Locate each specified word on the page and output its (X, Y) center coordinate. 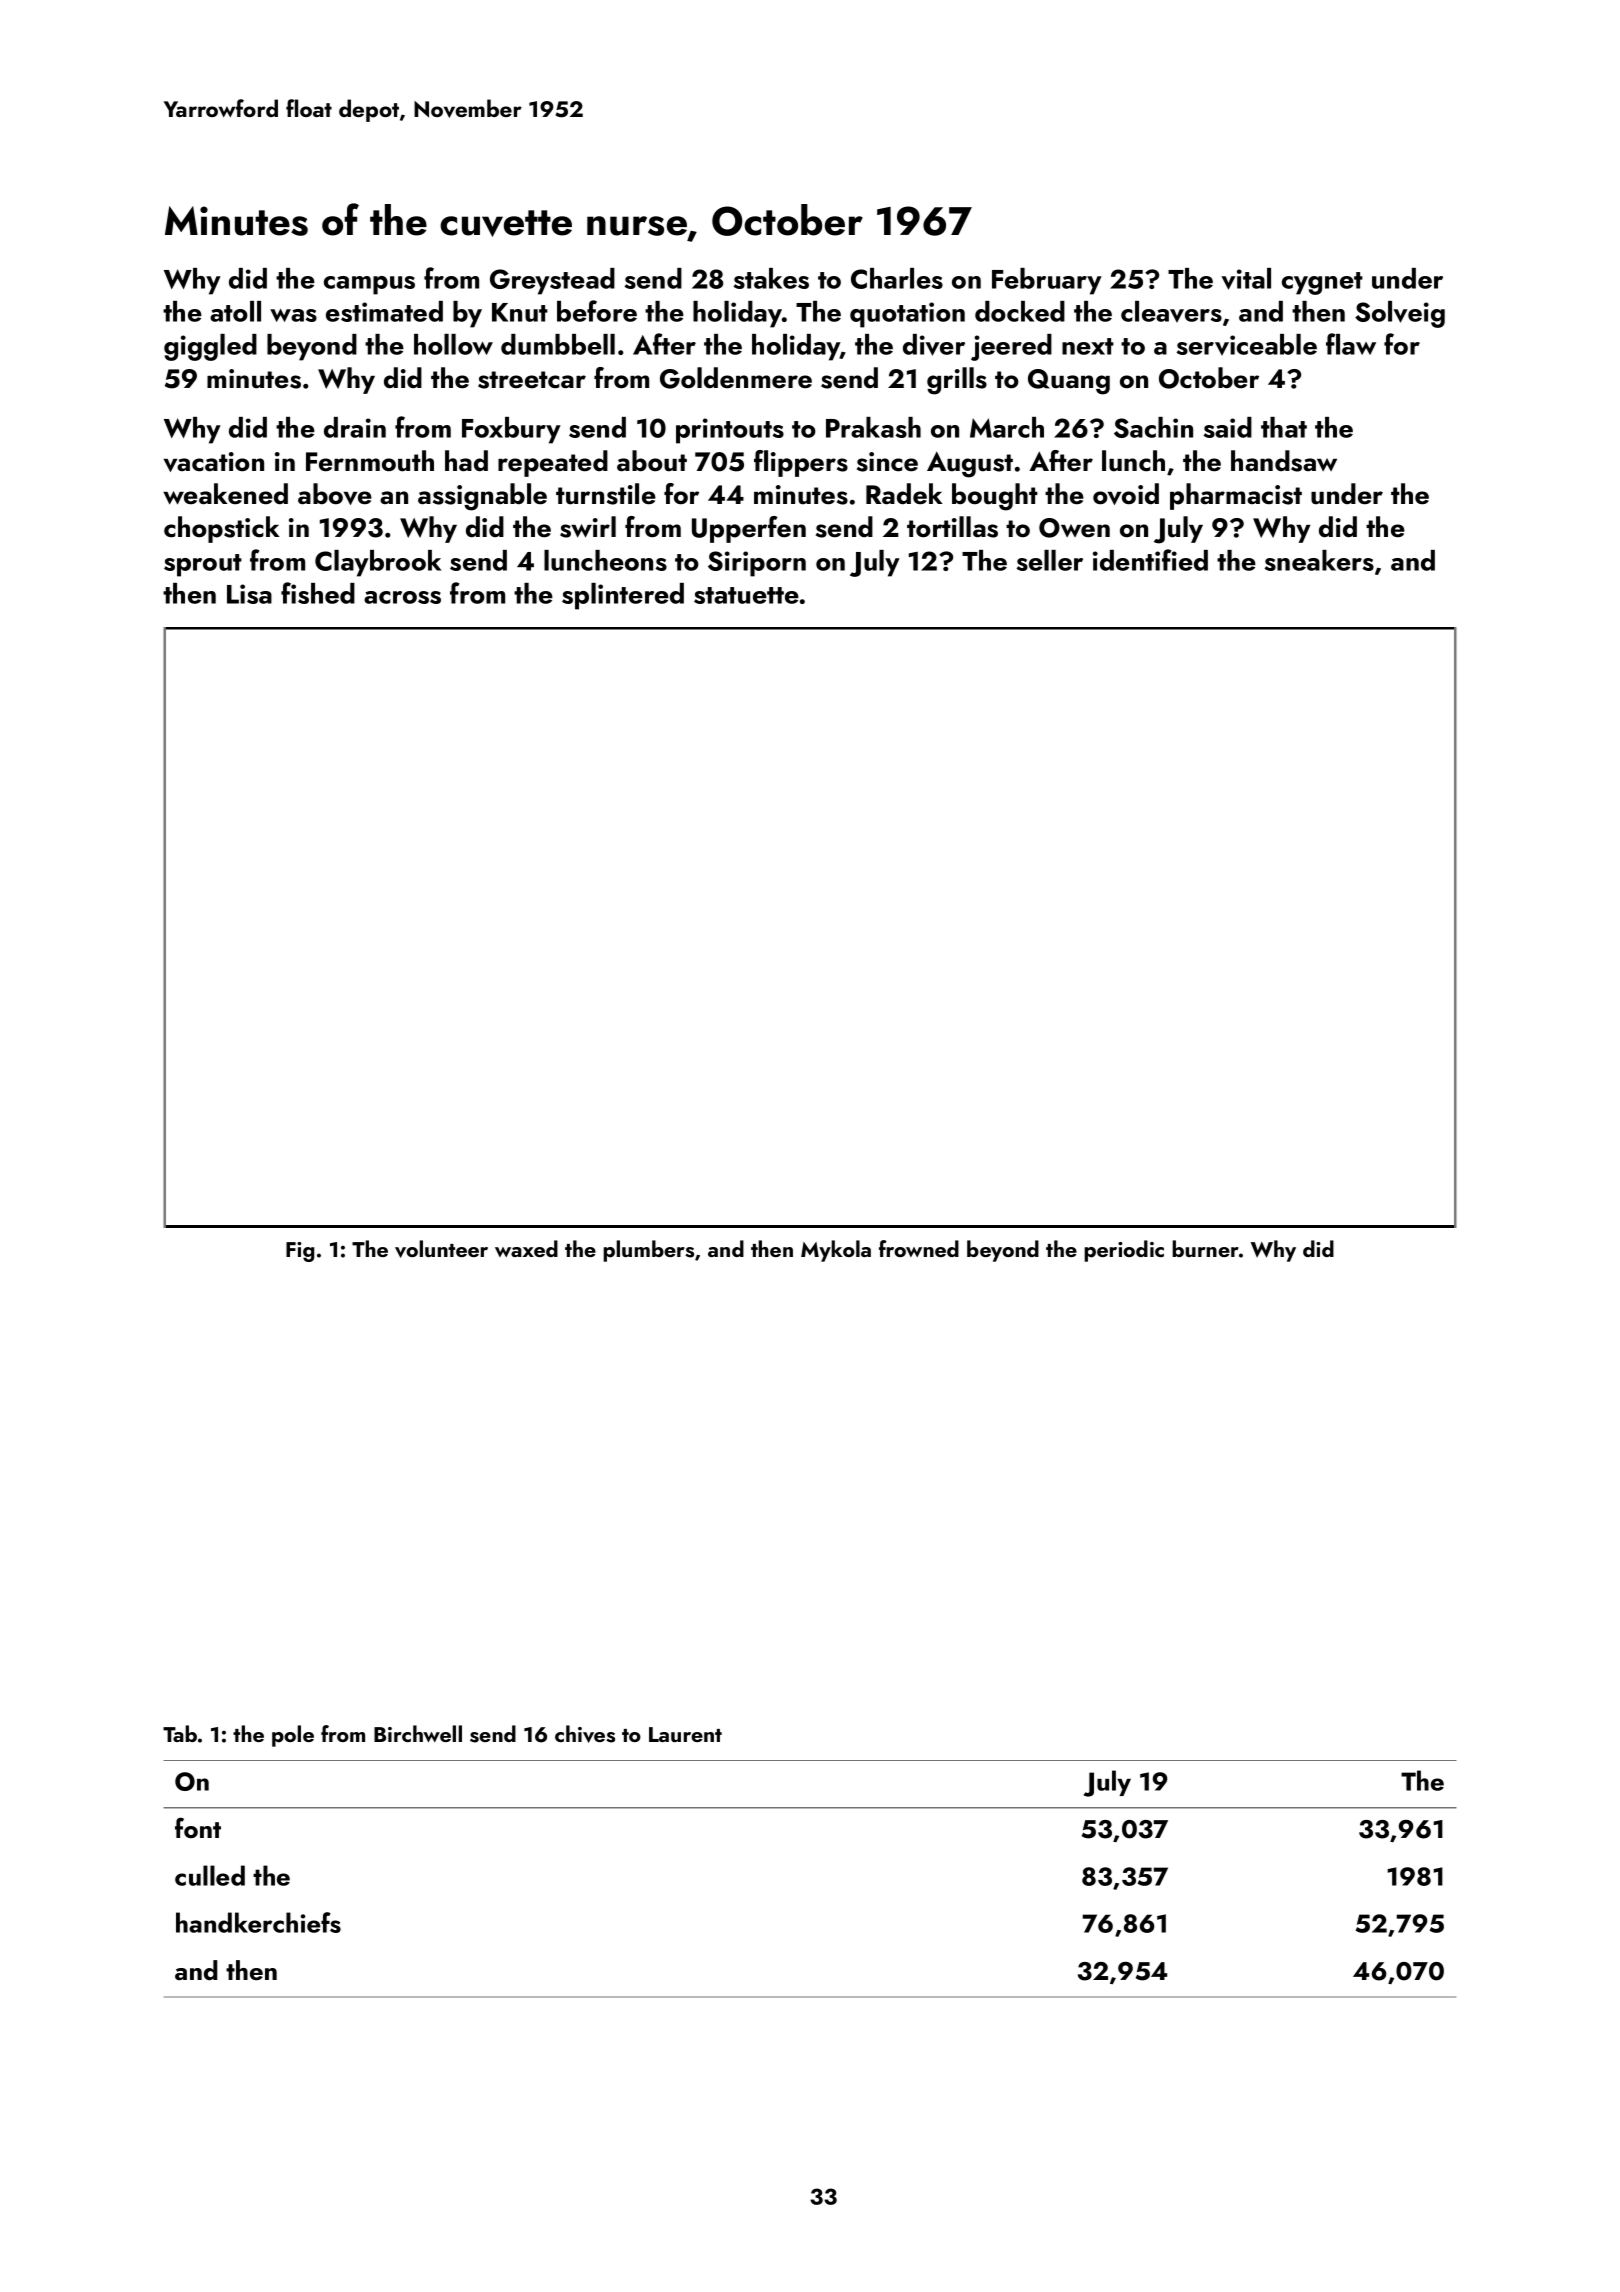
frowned (919, 1248)
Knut (520, 312)
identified (1150, 560)
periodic (1124, 1251)
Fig (300, 1252)
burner (1205, 1248)
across (402, 597)
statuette (746, 595)
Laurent (685, 1734)
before (597, 311)
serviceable (1247, 344)
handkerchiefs (258, 1922)
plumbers (648, 1251)
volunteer (441, 1249)
